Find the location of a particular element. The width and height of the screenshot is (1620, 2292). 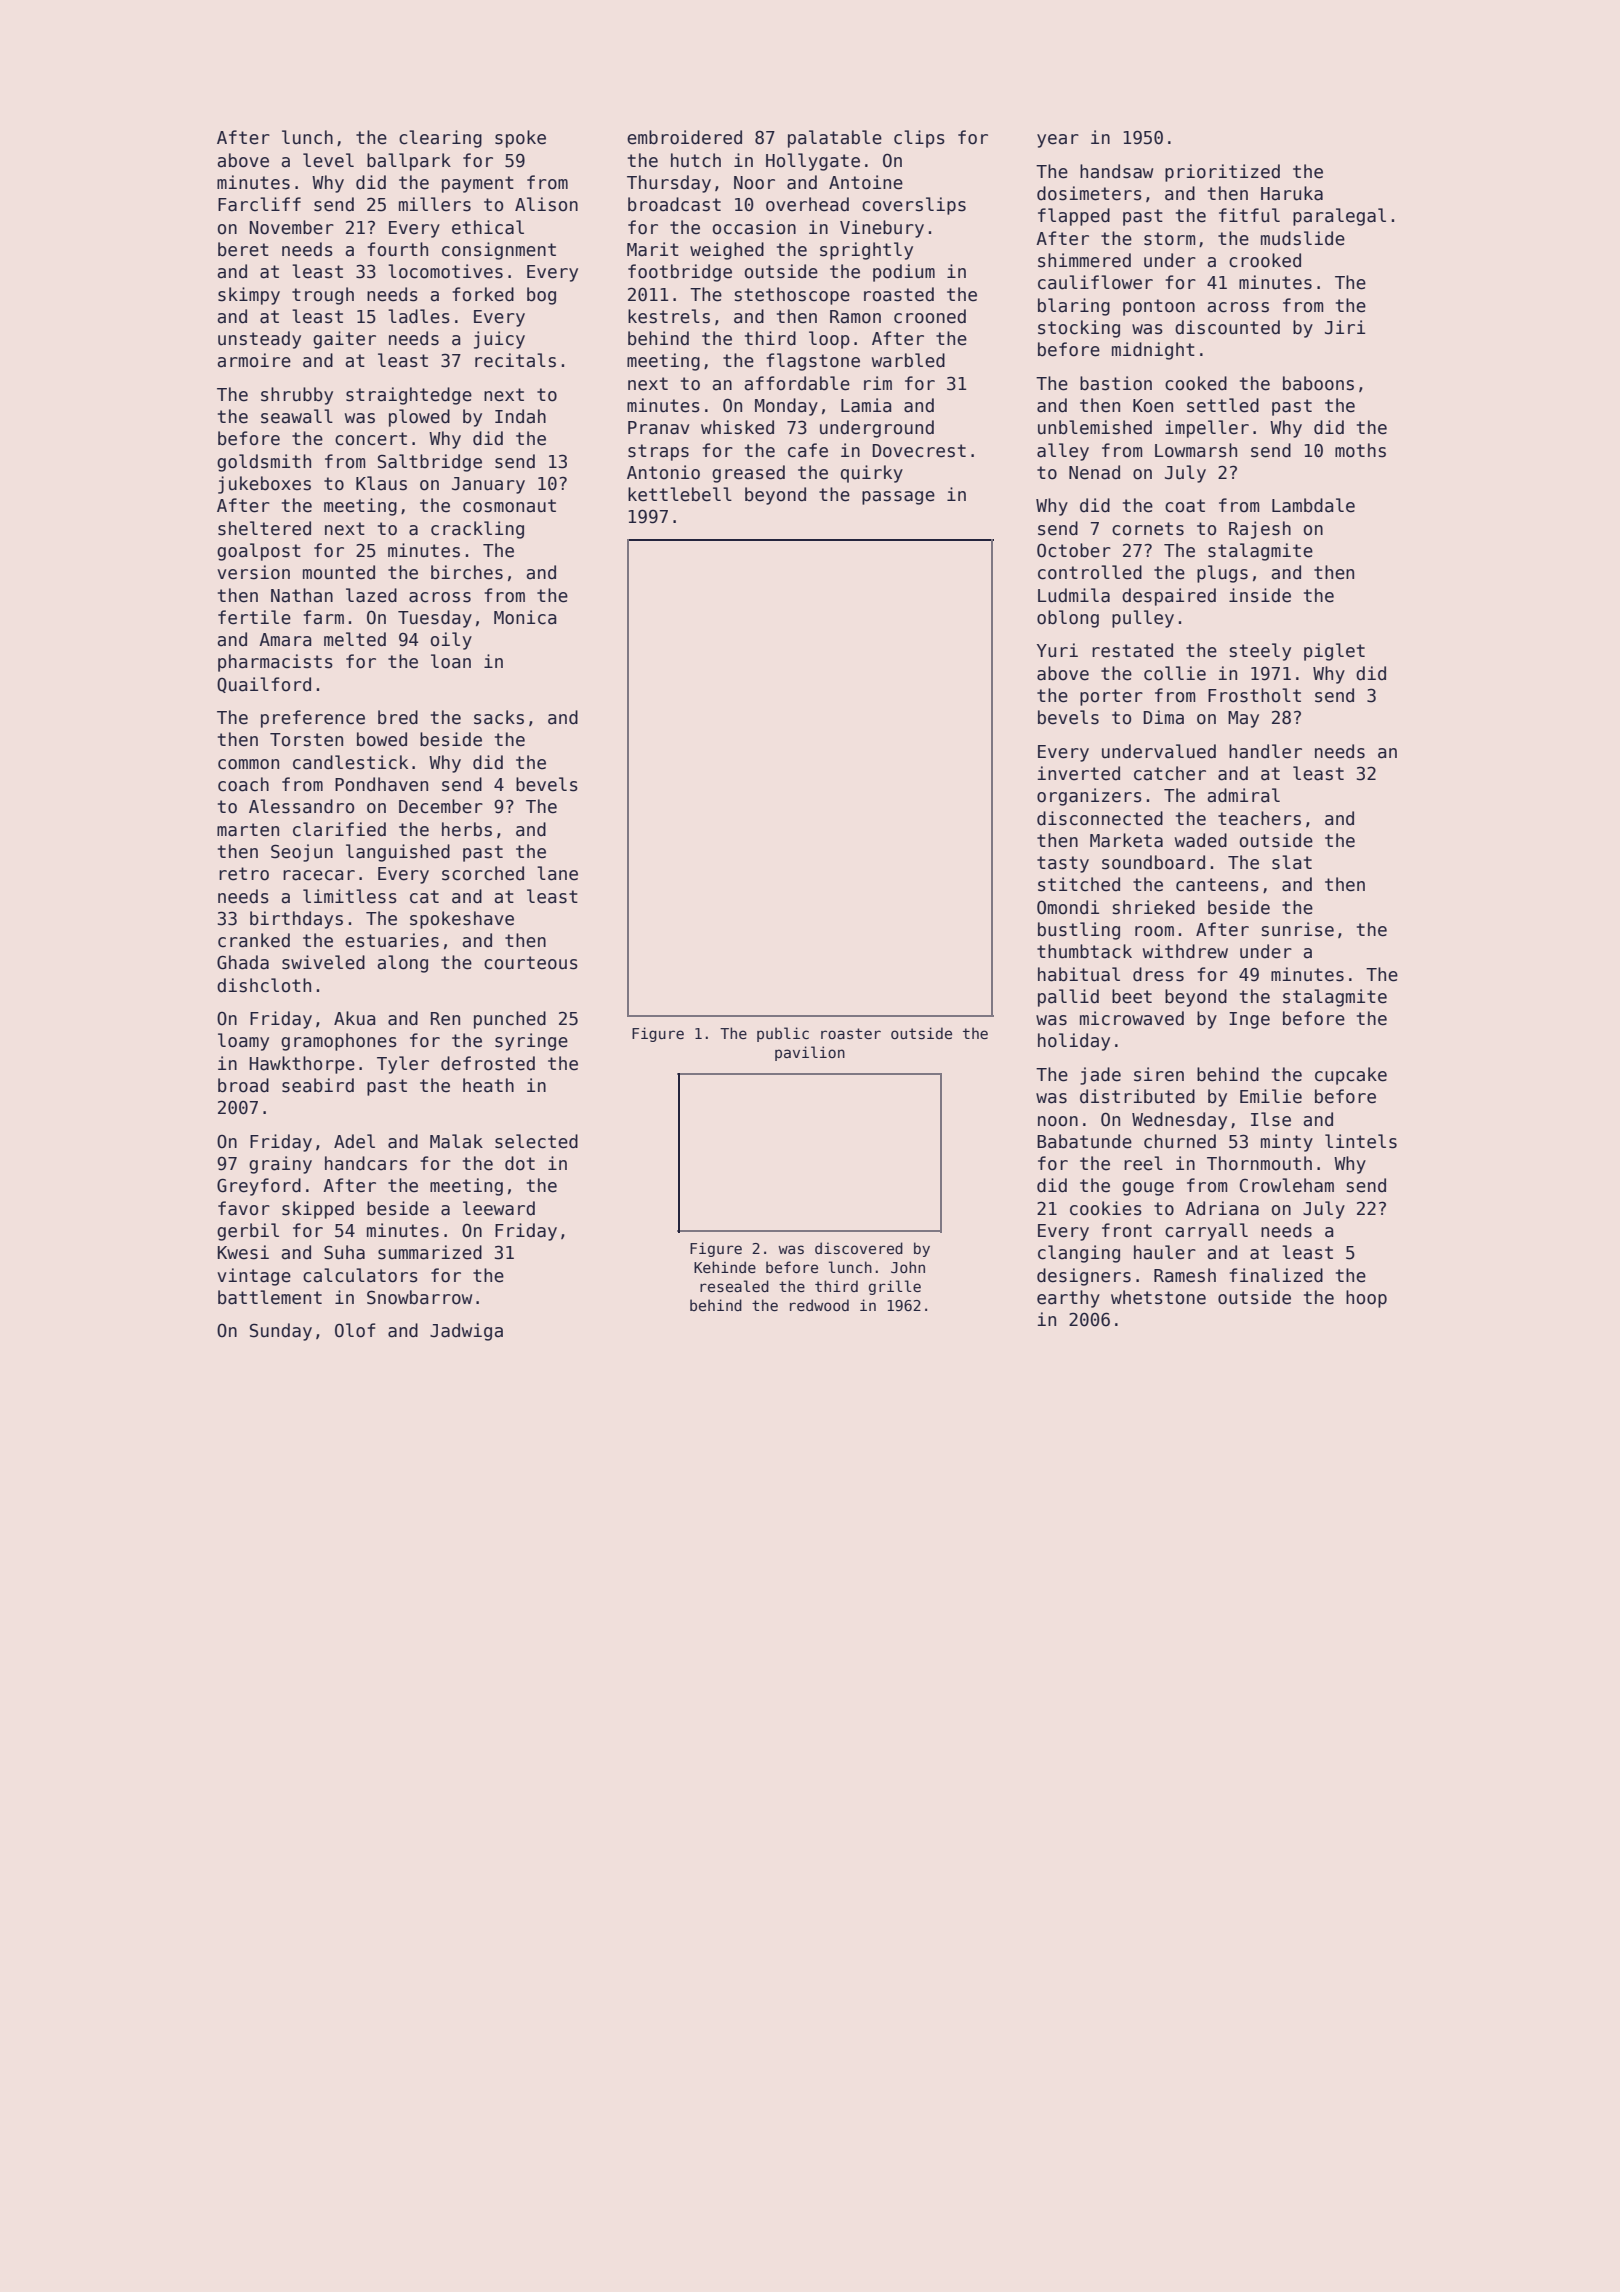

scorched is located at coordinates (483, 873).
